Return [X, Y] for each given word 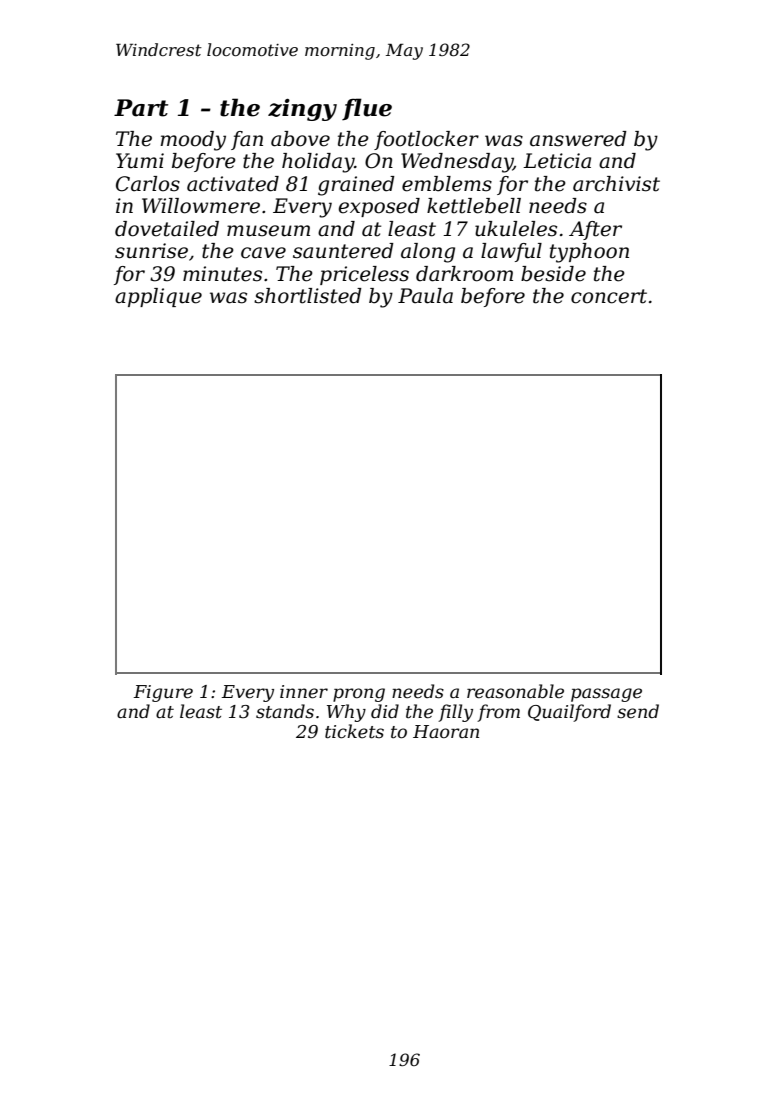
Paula [425, 296]
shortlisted [308, 296]
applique [158, 297]
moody [193, 141]
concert [609, 296]
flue [367, 109]
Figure [163, 693]
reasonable [515, 691]
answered [578, 139]
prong [359, 695]
